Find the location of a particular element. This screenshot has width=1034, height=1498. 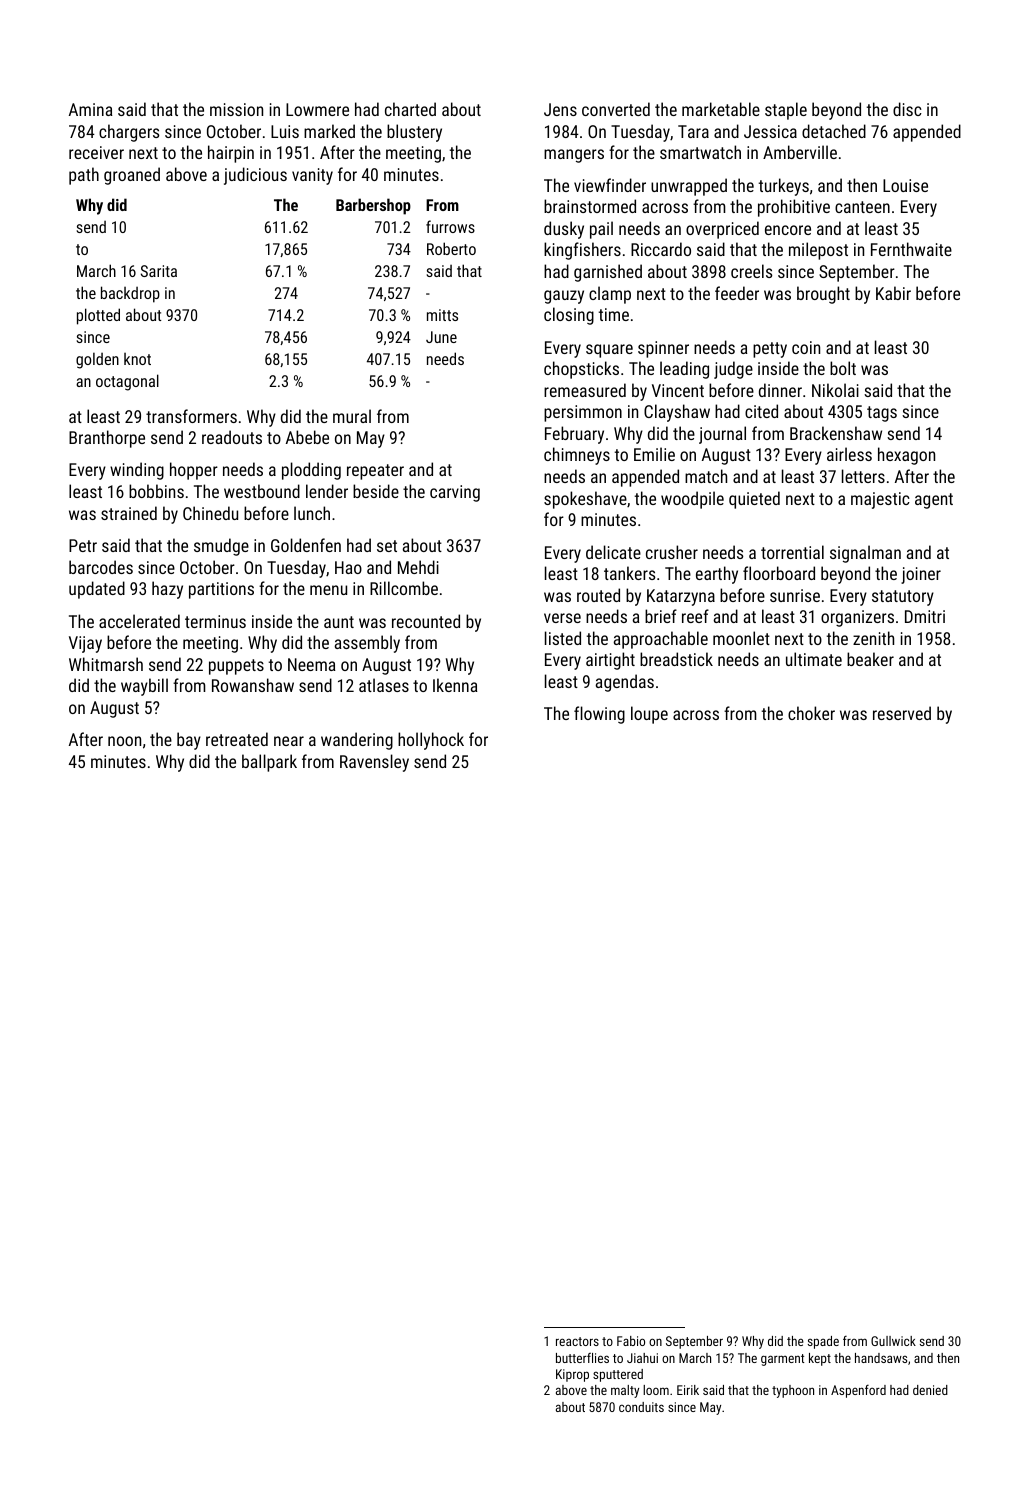

Sarita is located at coordinates (159, 271).
